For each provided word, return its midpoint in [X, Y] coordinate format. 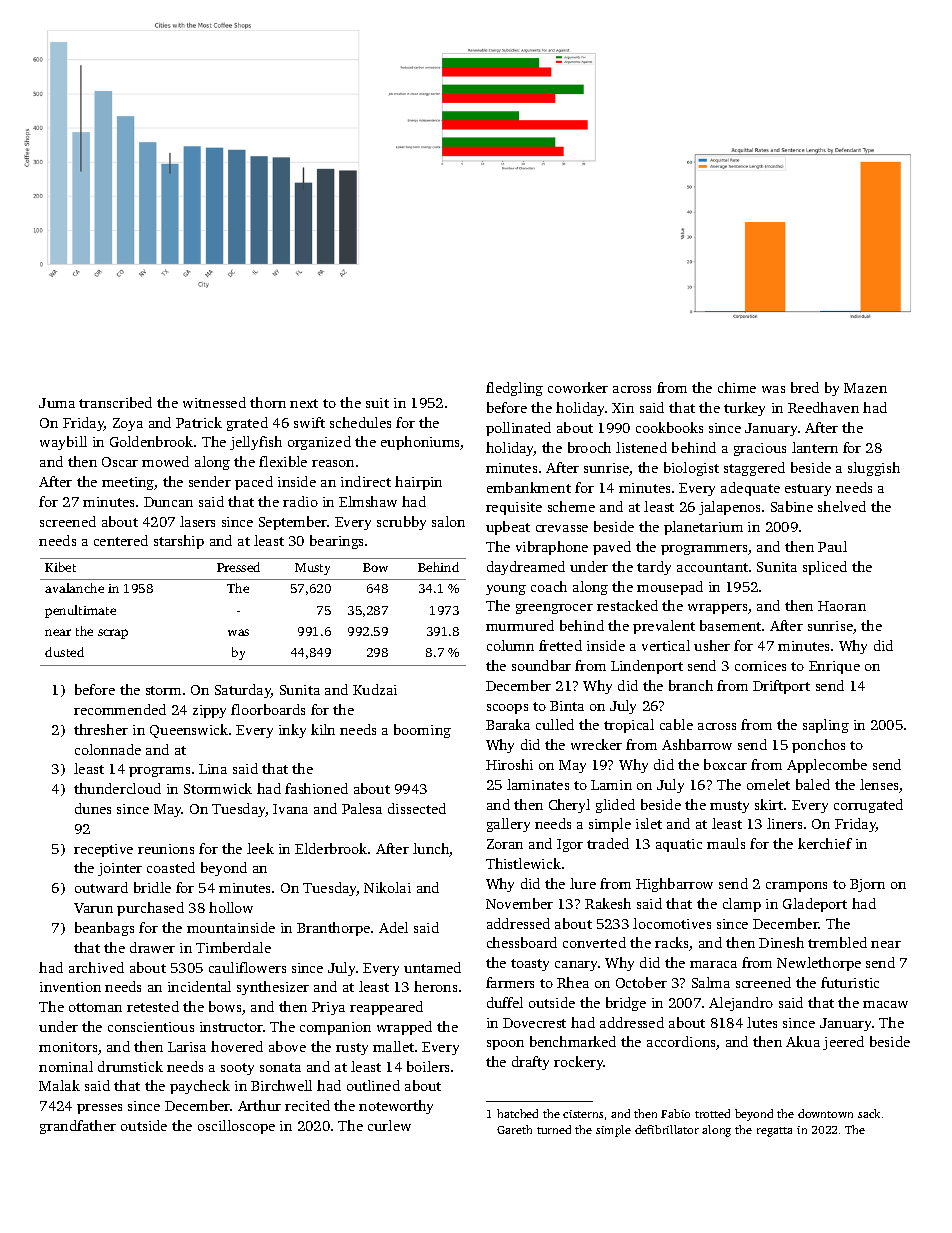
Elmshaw [368, 501]
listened [641, 447]
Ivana [290, 809]
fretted [560, 645]
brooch [589, 447]
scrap [113, 634]
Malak [59, 1085]
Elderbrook [331, 848]
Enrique [834, 667]
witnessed [214, 402]
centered [121, 540]
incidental [199, 986]
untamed [432, 967]
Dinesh [781, 942]
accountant [712, 567]
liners [784, 823]
